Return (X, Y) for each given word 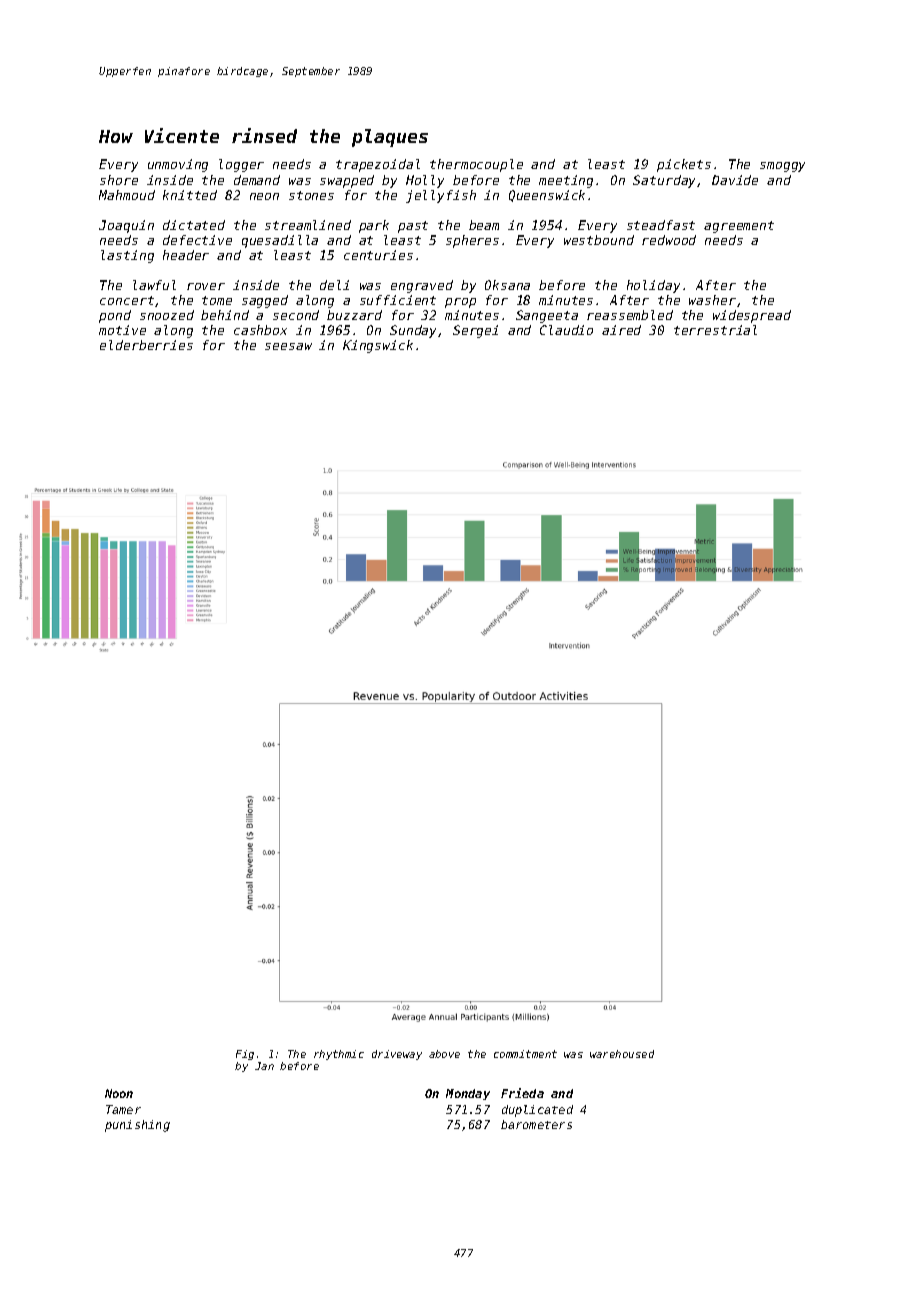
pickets (684, 165)
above (444, 1054)
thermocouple (476, 165)
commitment (525, 1054)
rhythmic (339, 1055)
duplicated (537, 1111)
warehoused (622, 1054)
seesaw (288, 346)
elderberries (146, 345)
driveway (397, 1055)
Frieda (522, 1093)
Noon (119, 1093)
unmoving (178, 165)
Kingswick (378, 346)
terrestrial (715, 330)
